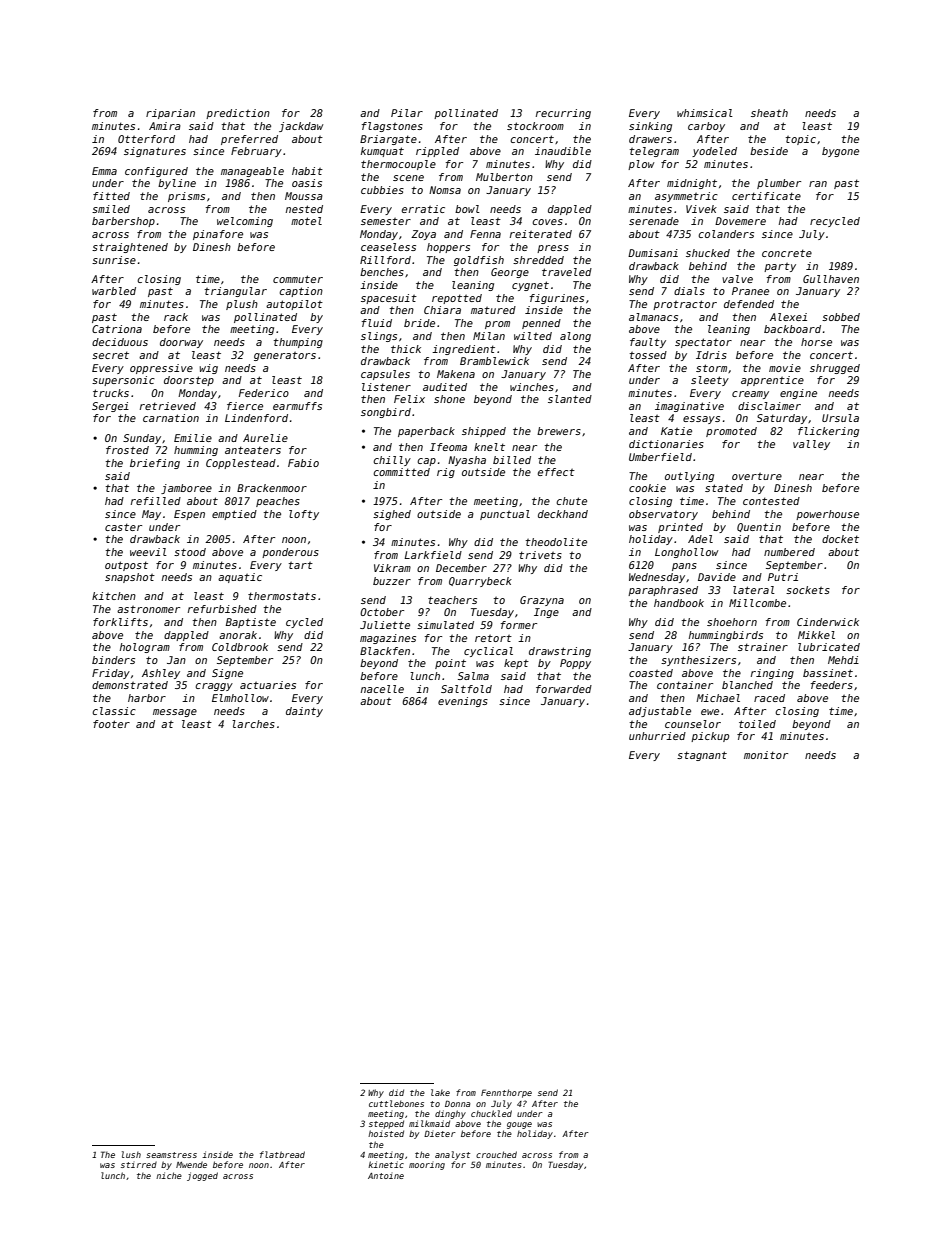  What do you see at coordinates (440, 1092) in the document?
I see `lake` at bounding box center [440, 1092].
